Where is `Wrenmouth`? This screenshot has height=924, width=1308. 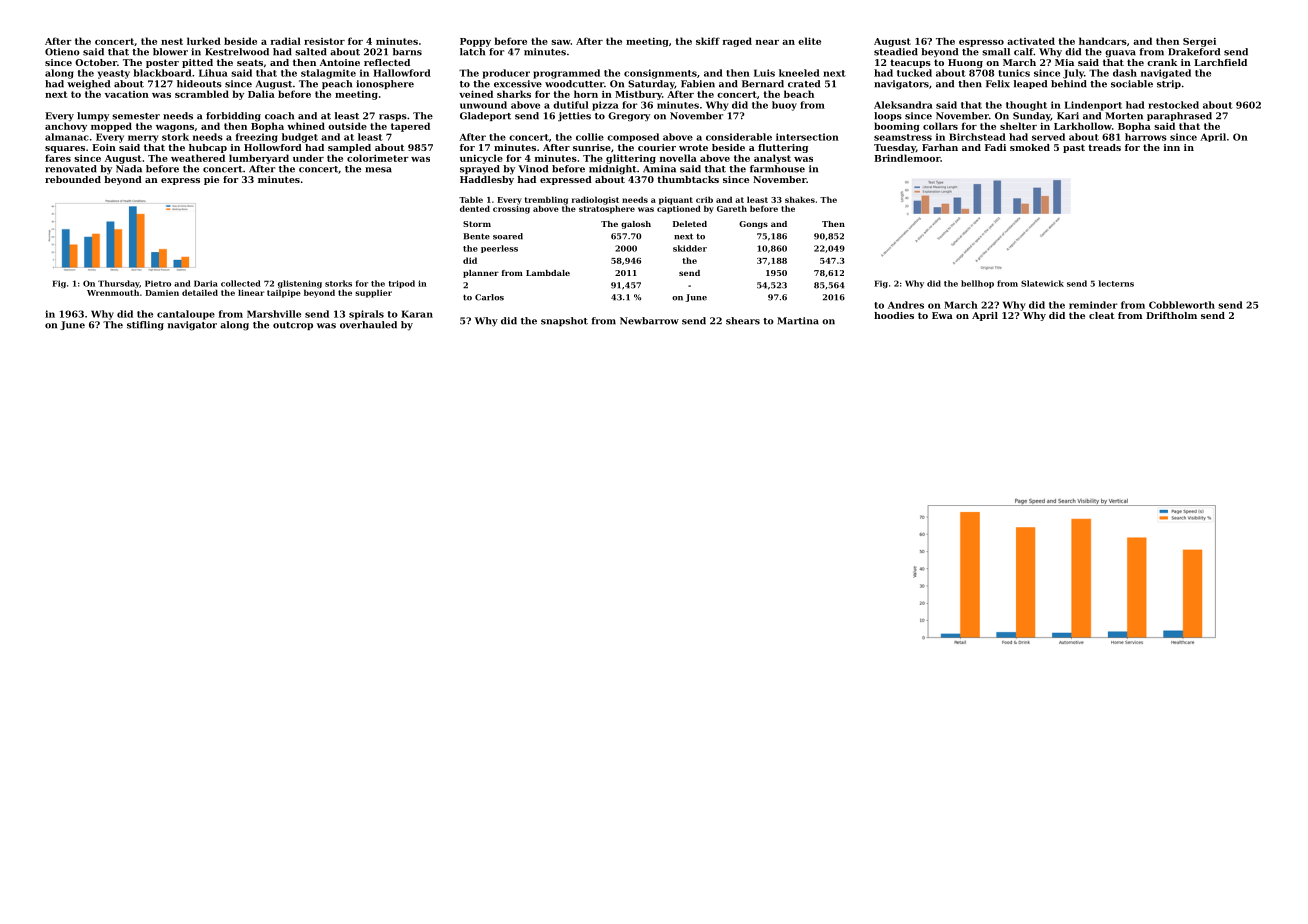 Wrenmouth is located at coordinates (113, 292).
